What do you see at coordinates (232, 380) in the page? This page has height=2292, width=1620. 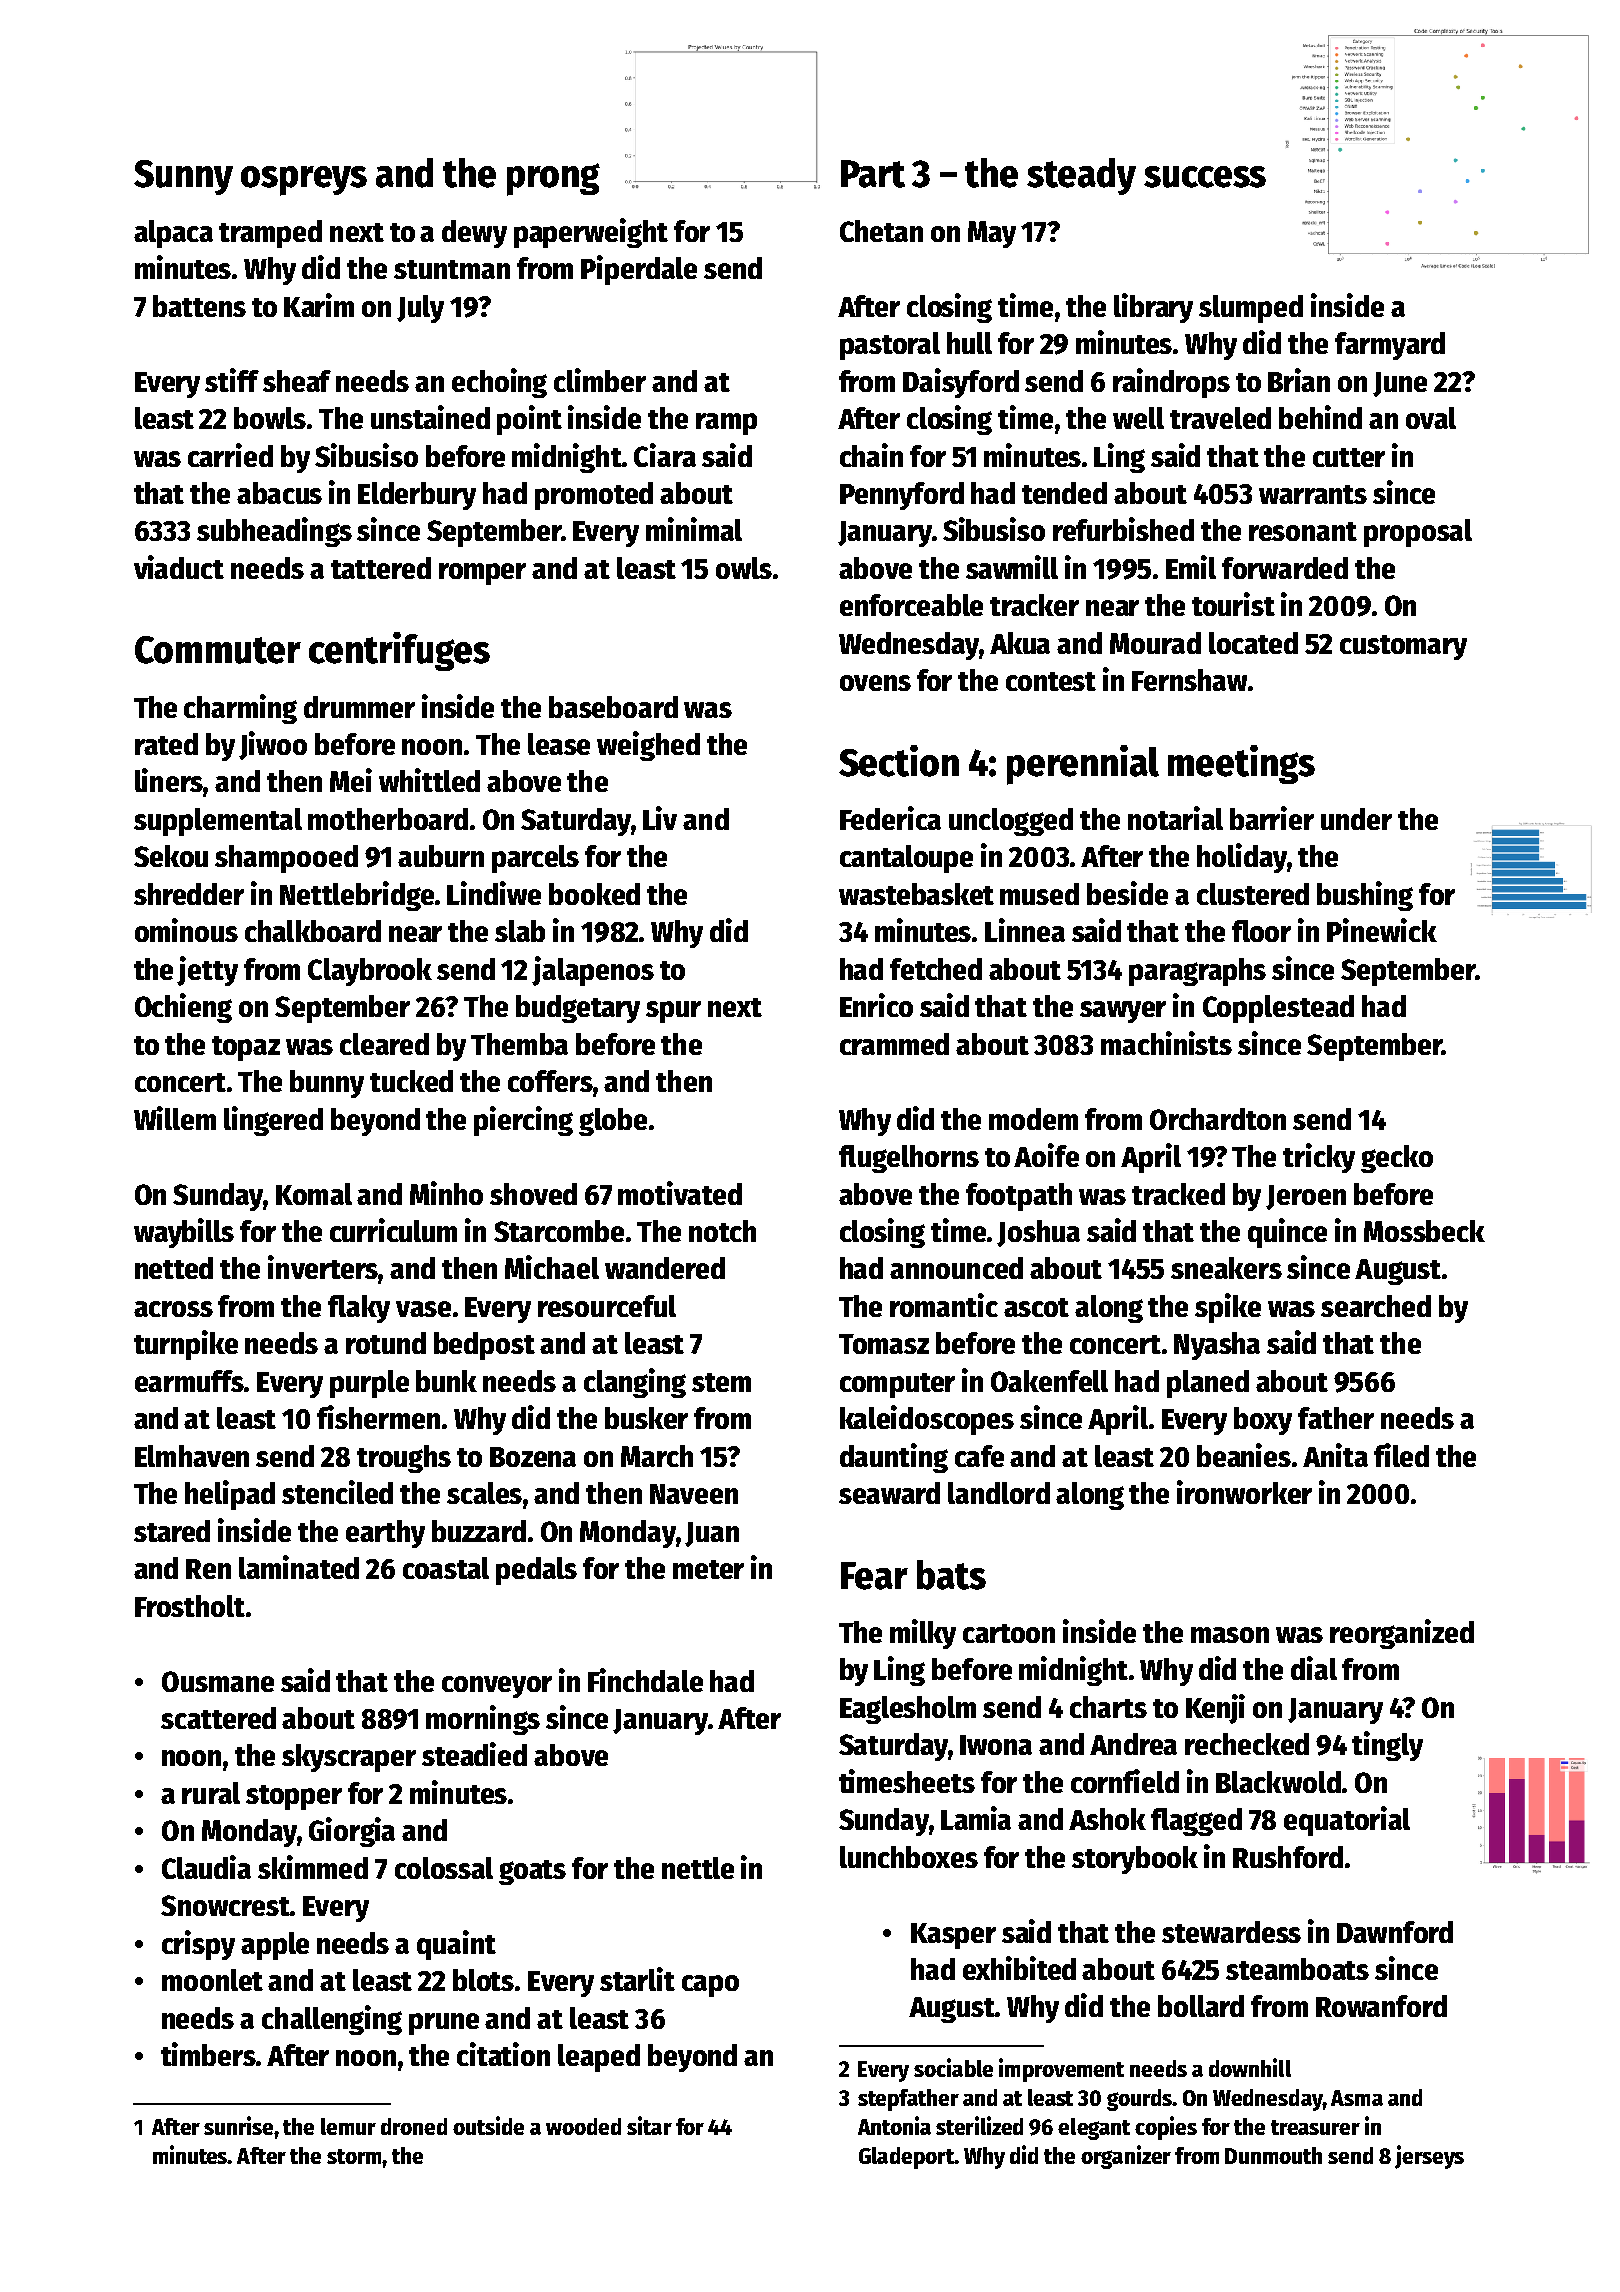 I see `stiff` at bounding box center [232, 380].
